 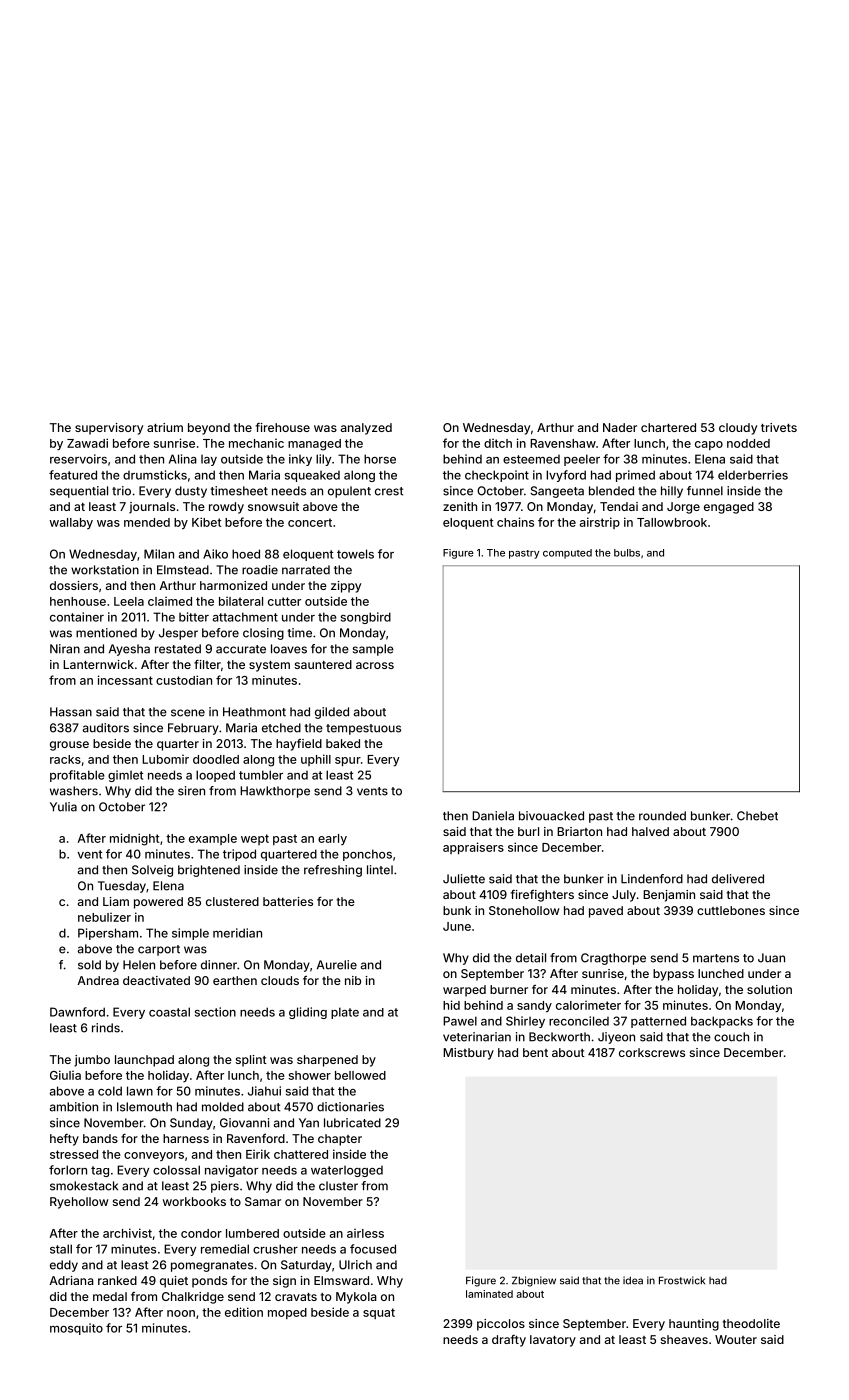 What do you see at coordinates (579, 831) in the document?
I see `Briarton` at bounding box center [579, 831].
